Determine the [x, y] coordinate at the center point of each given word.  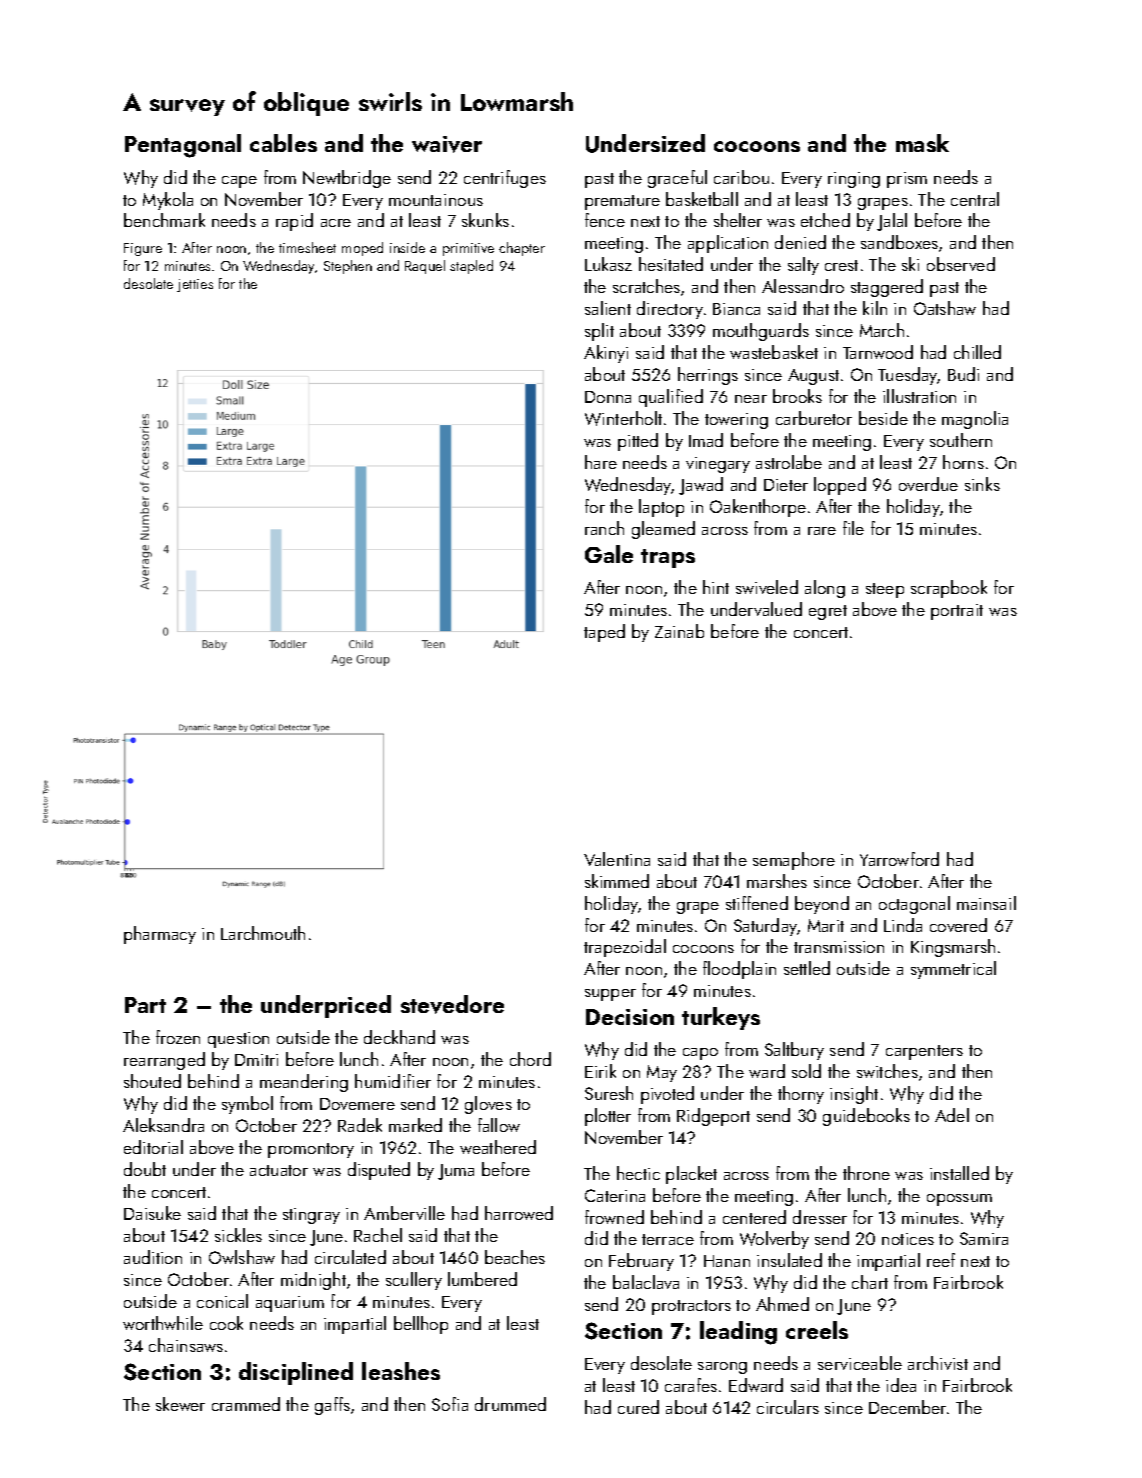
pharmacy [160, 935]
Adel [952, 1115]
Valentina [617, 859]
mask [922, 143]
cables [283, 143]
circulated [350, 1257]
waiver [447, 144]
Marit [826, 925]
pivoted [667, 1095]
